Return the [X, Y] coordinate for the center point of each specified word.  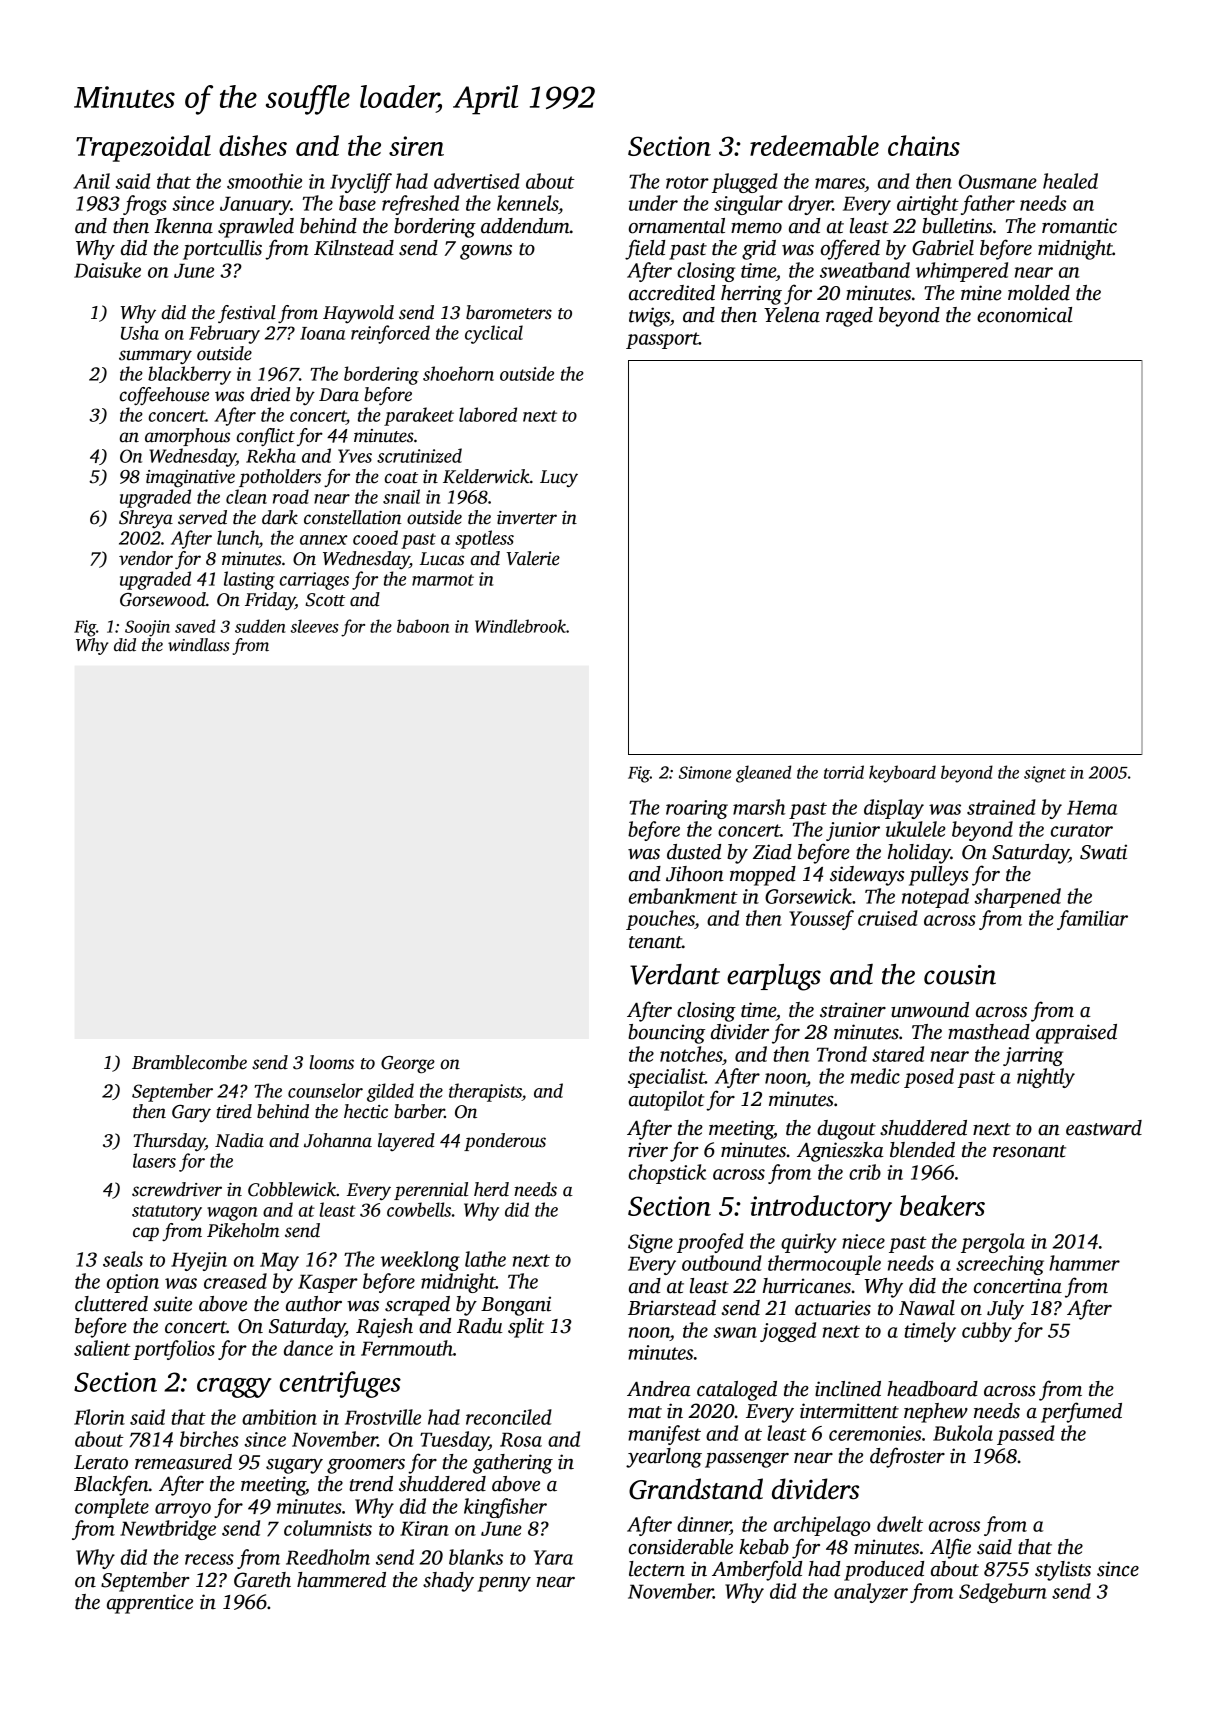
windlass [199, 645]
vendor [146, 558]
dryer [810, 205]
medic [875, 1076]
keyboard [902, 774]
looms [331, 1062]
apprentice [150, 1604]
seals [123, 1259]
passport [662, 340]
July [1005, 1310]
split [526, 1328]
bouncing [666, 1034]
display [894, 809]
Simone [705, 772]
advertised [477, 181]
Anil [91, 181]
